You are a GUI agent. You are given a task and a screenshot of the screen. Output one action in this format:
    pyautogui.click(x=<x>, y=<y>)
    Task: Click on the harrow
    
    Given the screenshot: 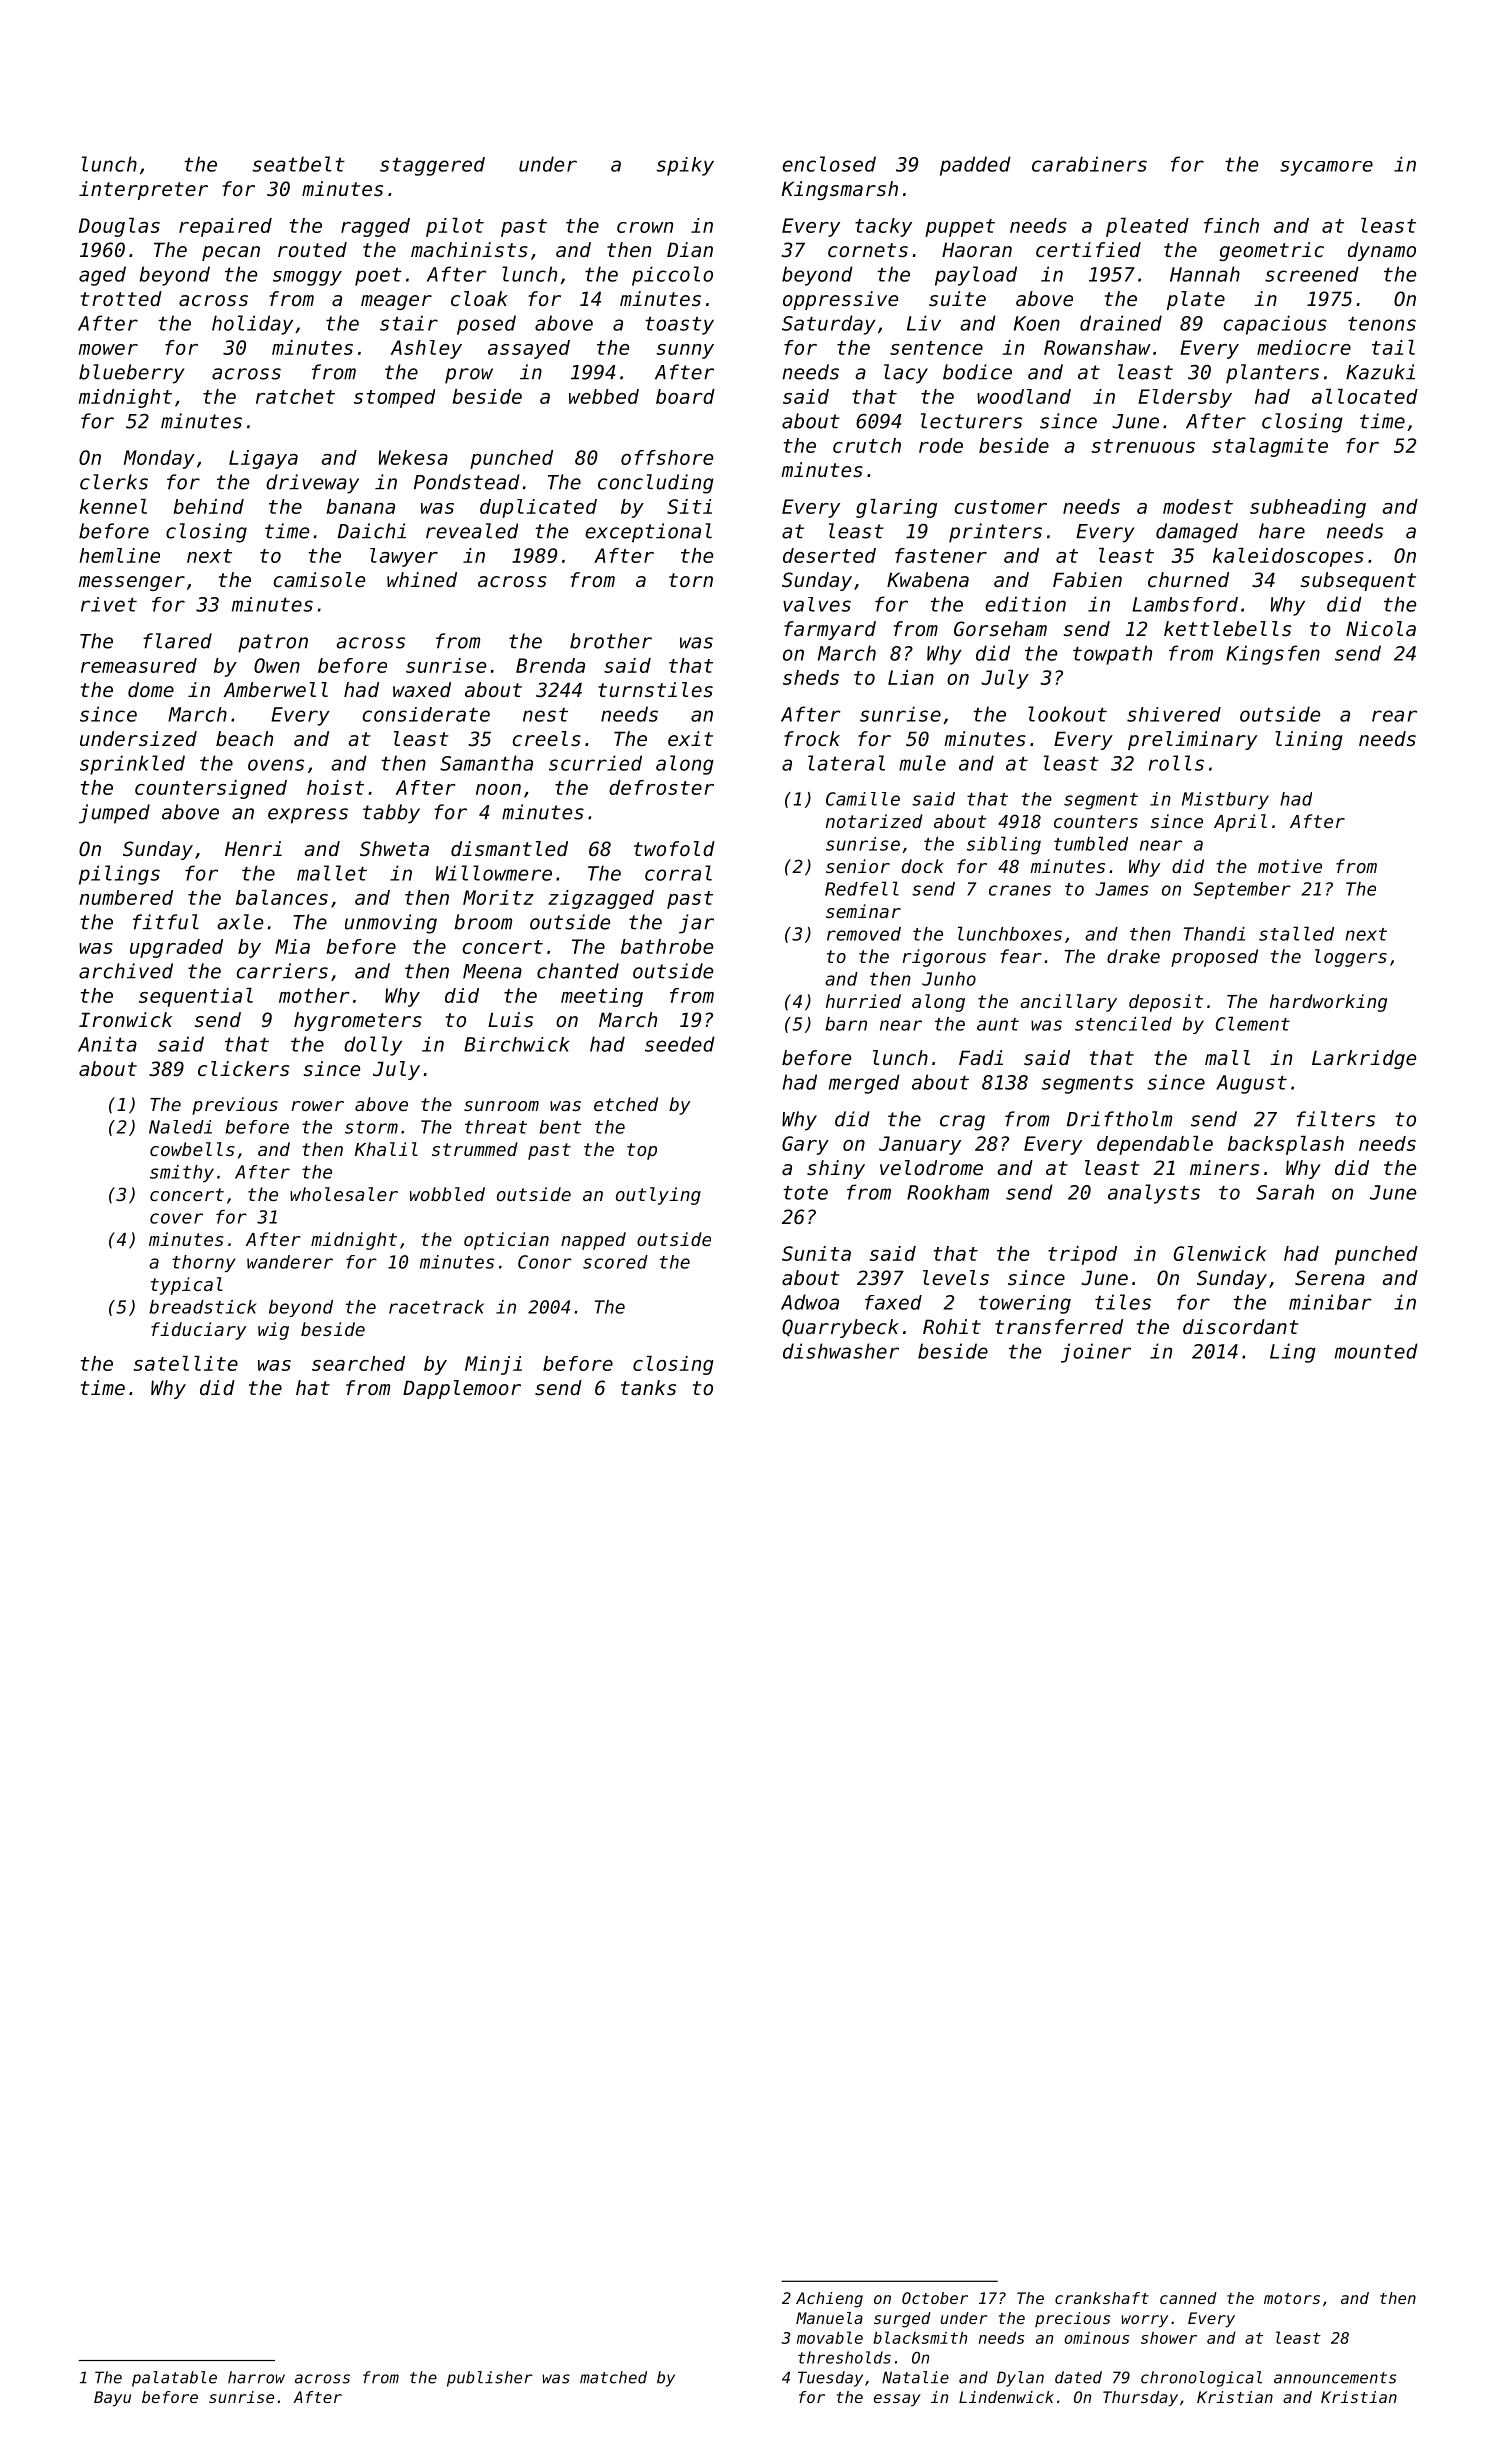 What is the action you would take?
    pyautogui.click(x=256, y=2377)
